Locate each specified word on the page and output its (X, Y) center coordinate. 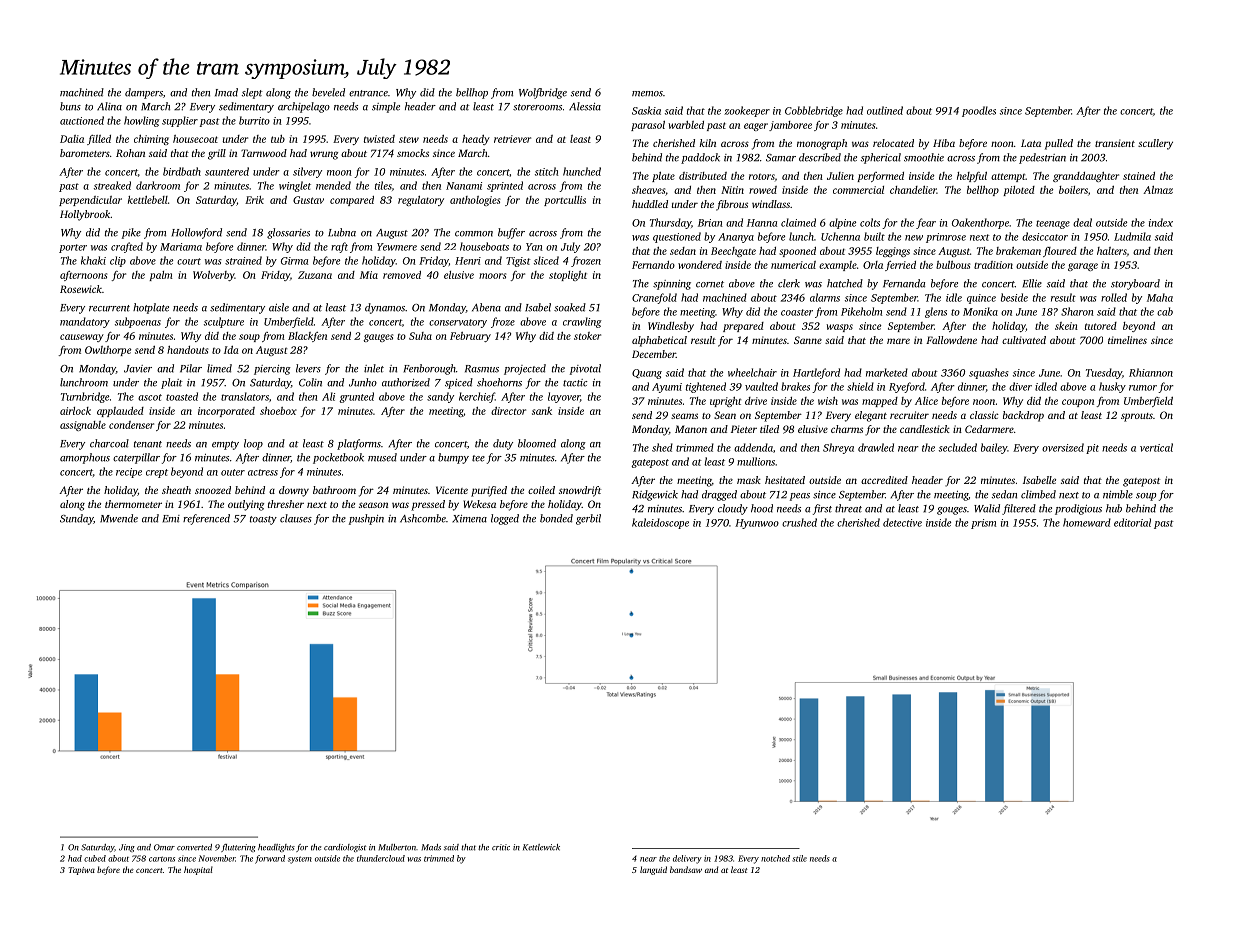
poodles (979, 111)
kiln (707, 143)
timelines (1127, 340)
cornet (710, 284)
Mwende (119, 518)
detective (902, 522)
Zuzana (315, 275)
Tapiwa (82, 871)
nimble (1118, 494)
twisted (379, 139)
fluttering (238, 848)
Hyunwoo (757, 524)
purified (489, 491)
